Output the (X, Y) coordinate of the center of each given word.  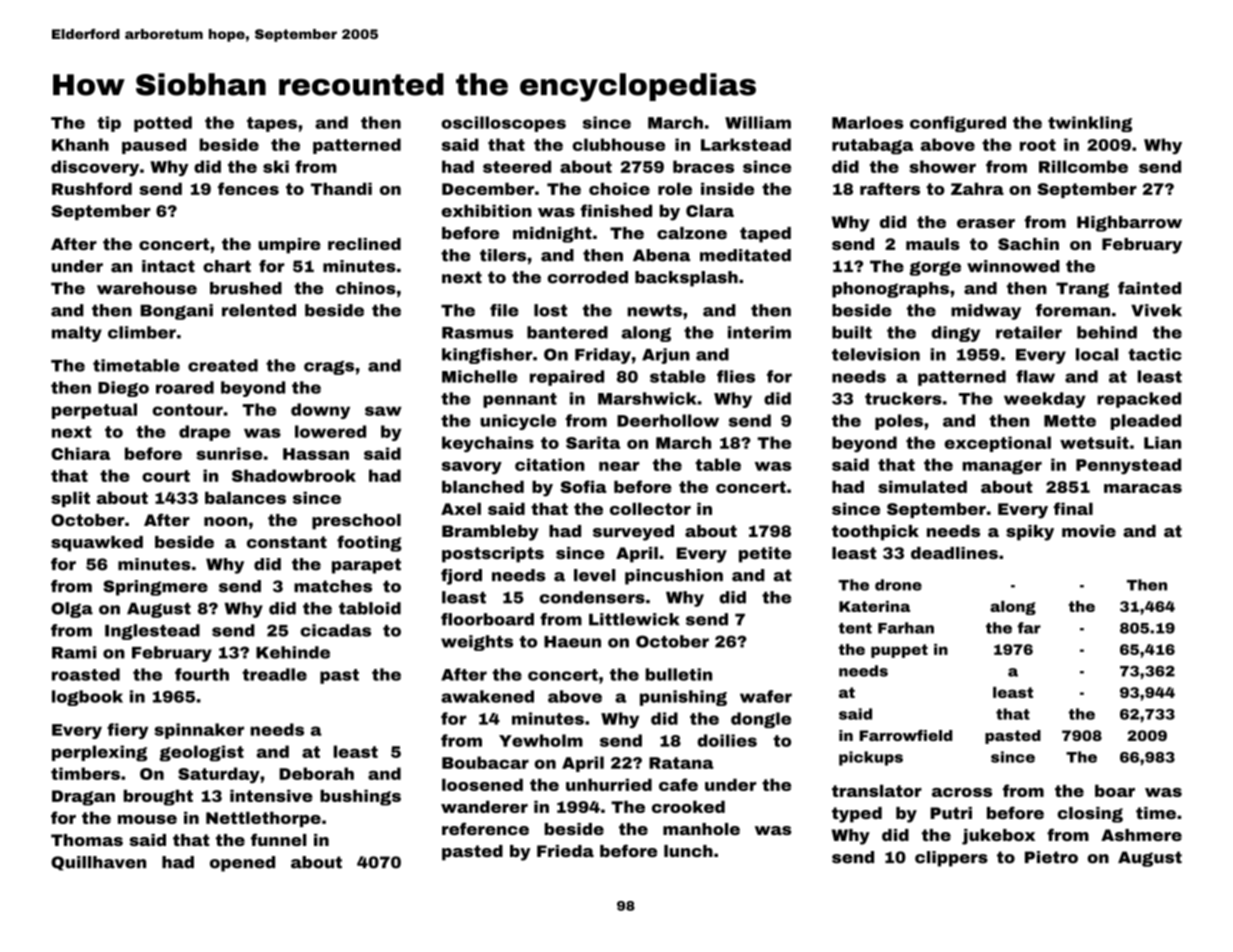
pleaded (1146, 422)
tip (109, 124)
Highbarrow (1129, 224)
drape (205, 433)
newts (655, 310)
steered (517, 166)
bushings (360, 798)
